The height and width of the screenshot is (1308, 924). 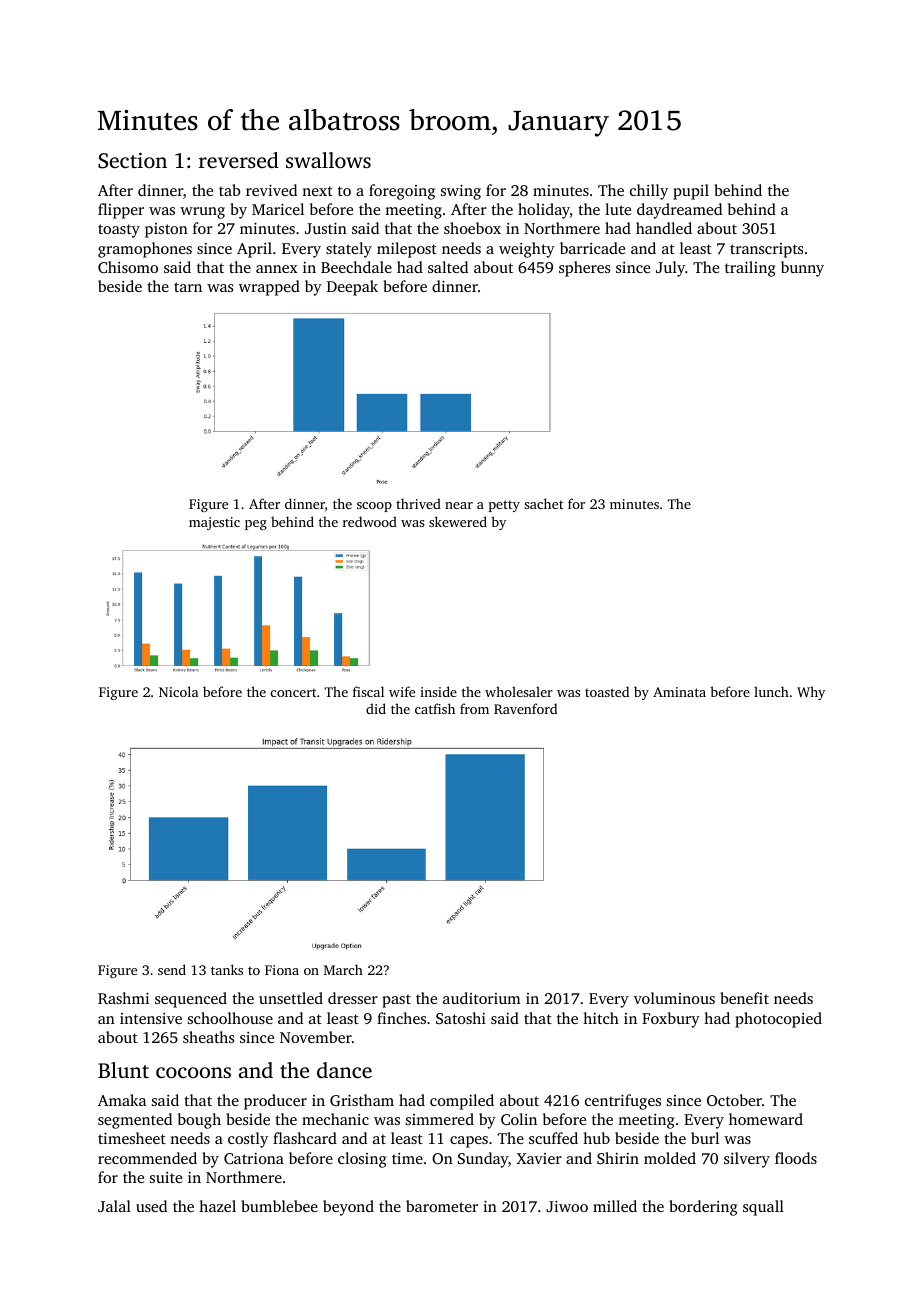 What do you see at coordinates (188, 287) in the screenshot?
I see `tarn` at bounding box center [188, 287].
